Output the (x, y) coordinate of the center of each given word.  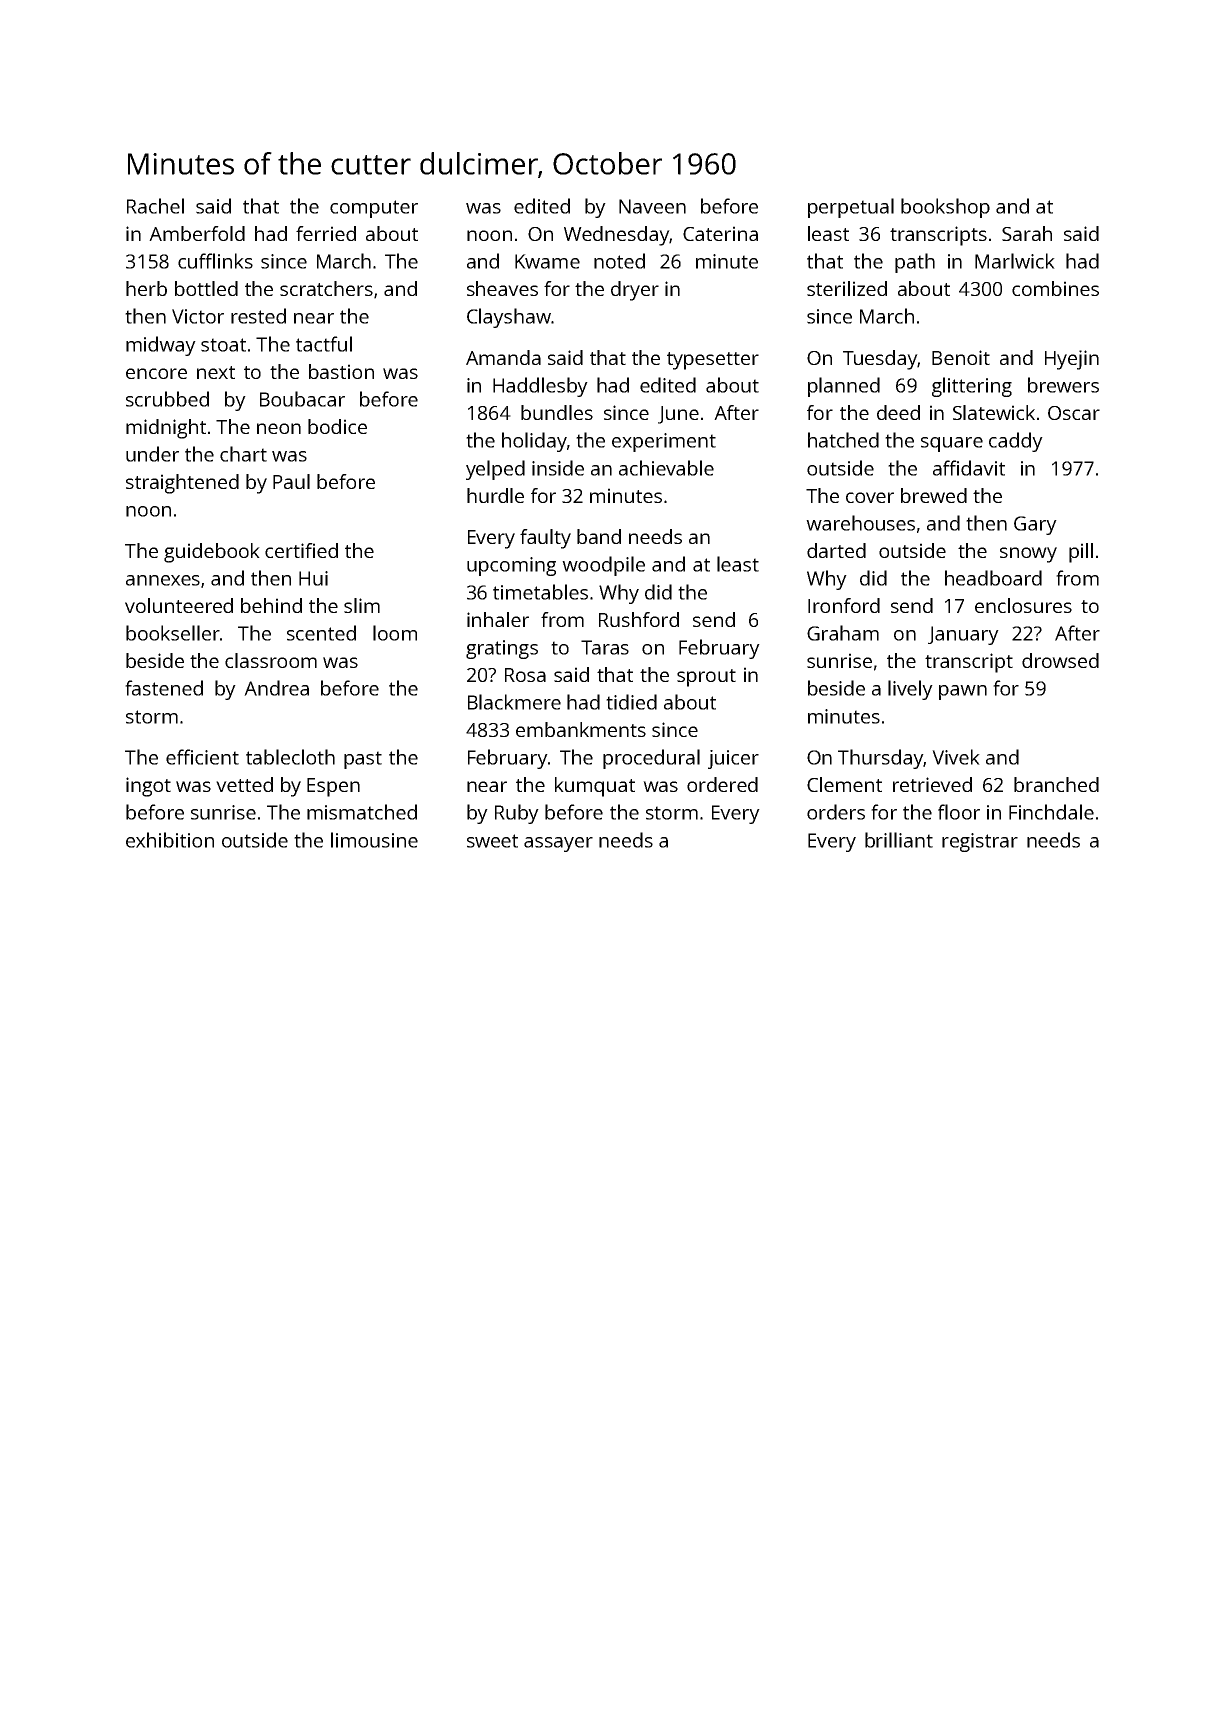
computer (374, 209)
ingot (148, 787)
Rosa (525, 675)
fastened (164, 688)
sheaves (502, 288)
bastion (341, 371)
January (963, 635)
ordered (722, 784)
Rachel (155, 206)
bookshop (945, 208)
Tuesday (880, 360)
